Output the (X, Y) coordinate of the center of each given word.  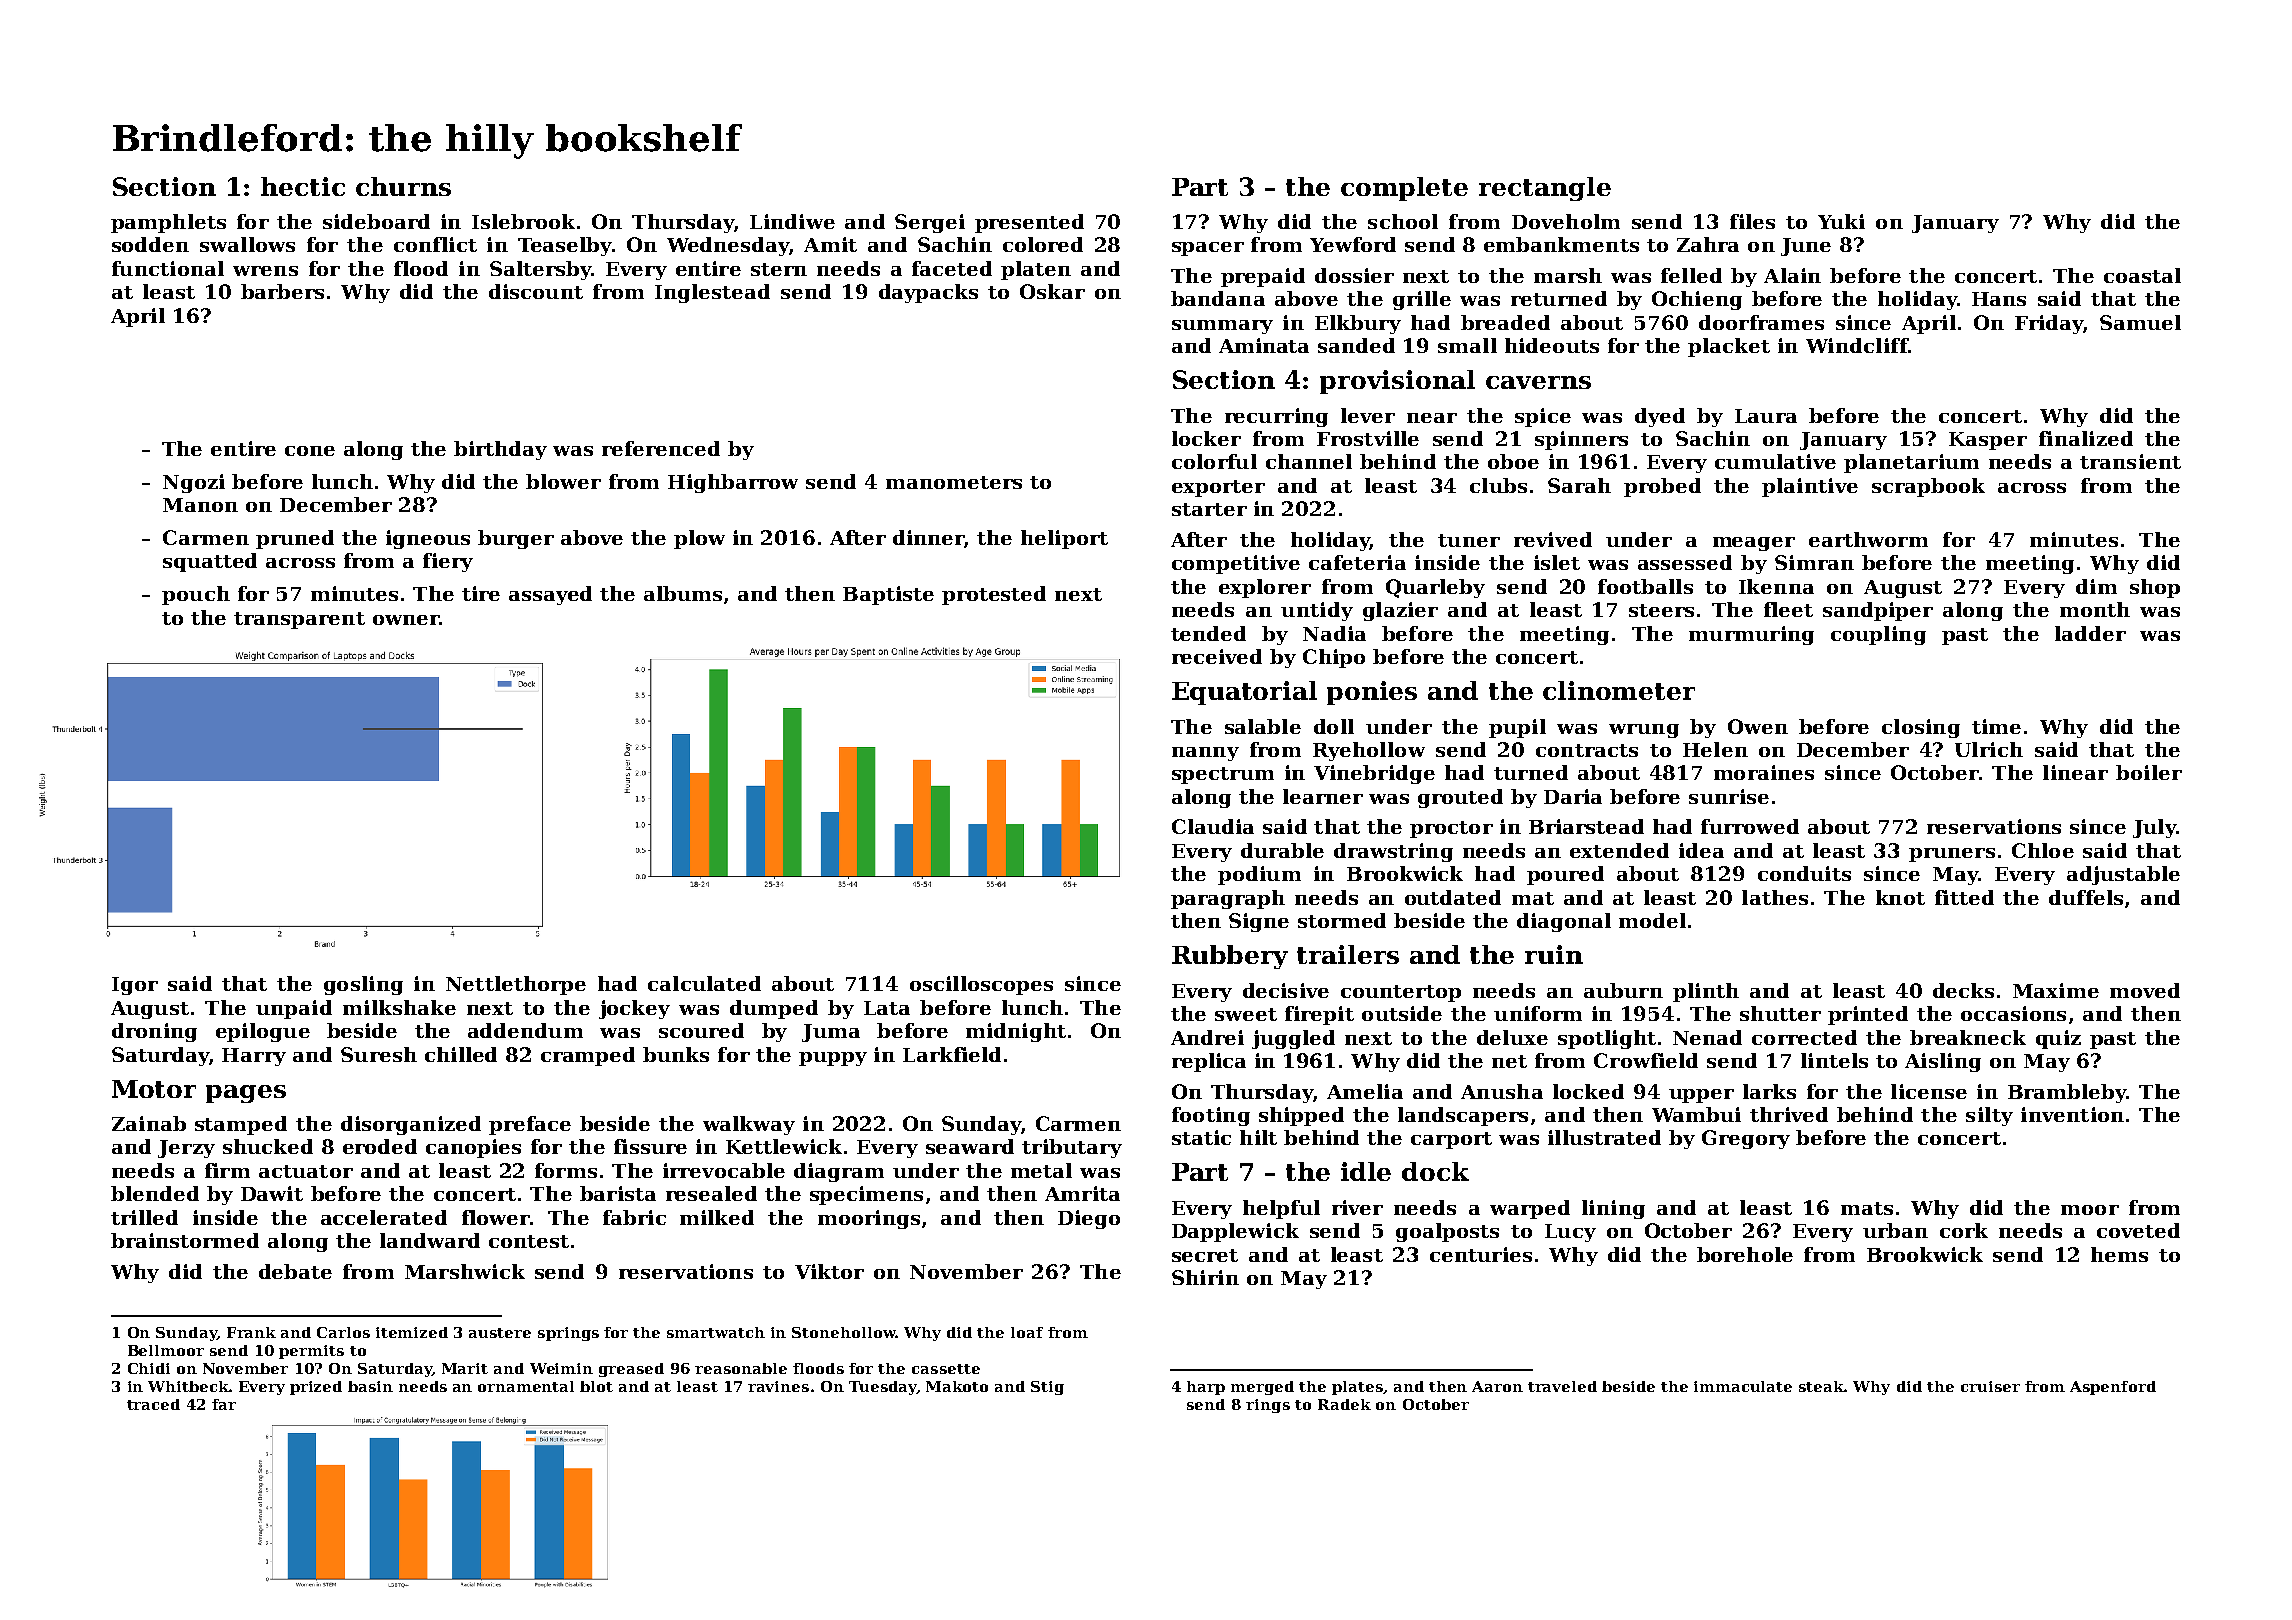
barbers (282, 291)
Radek (1344, 1404)
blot (596, 1386)
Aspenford (2113, 1388)
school (1403, 221)
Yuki (1841, 221)
